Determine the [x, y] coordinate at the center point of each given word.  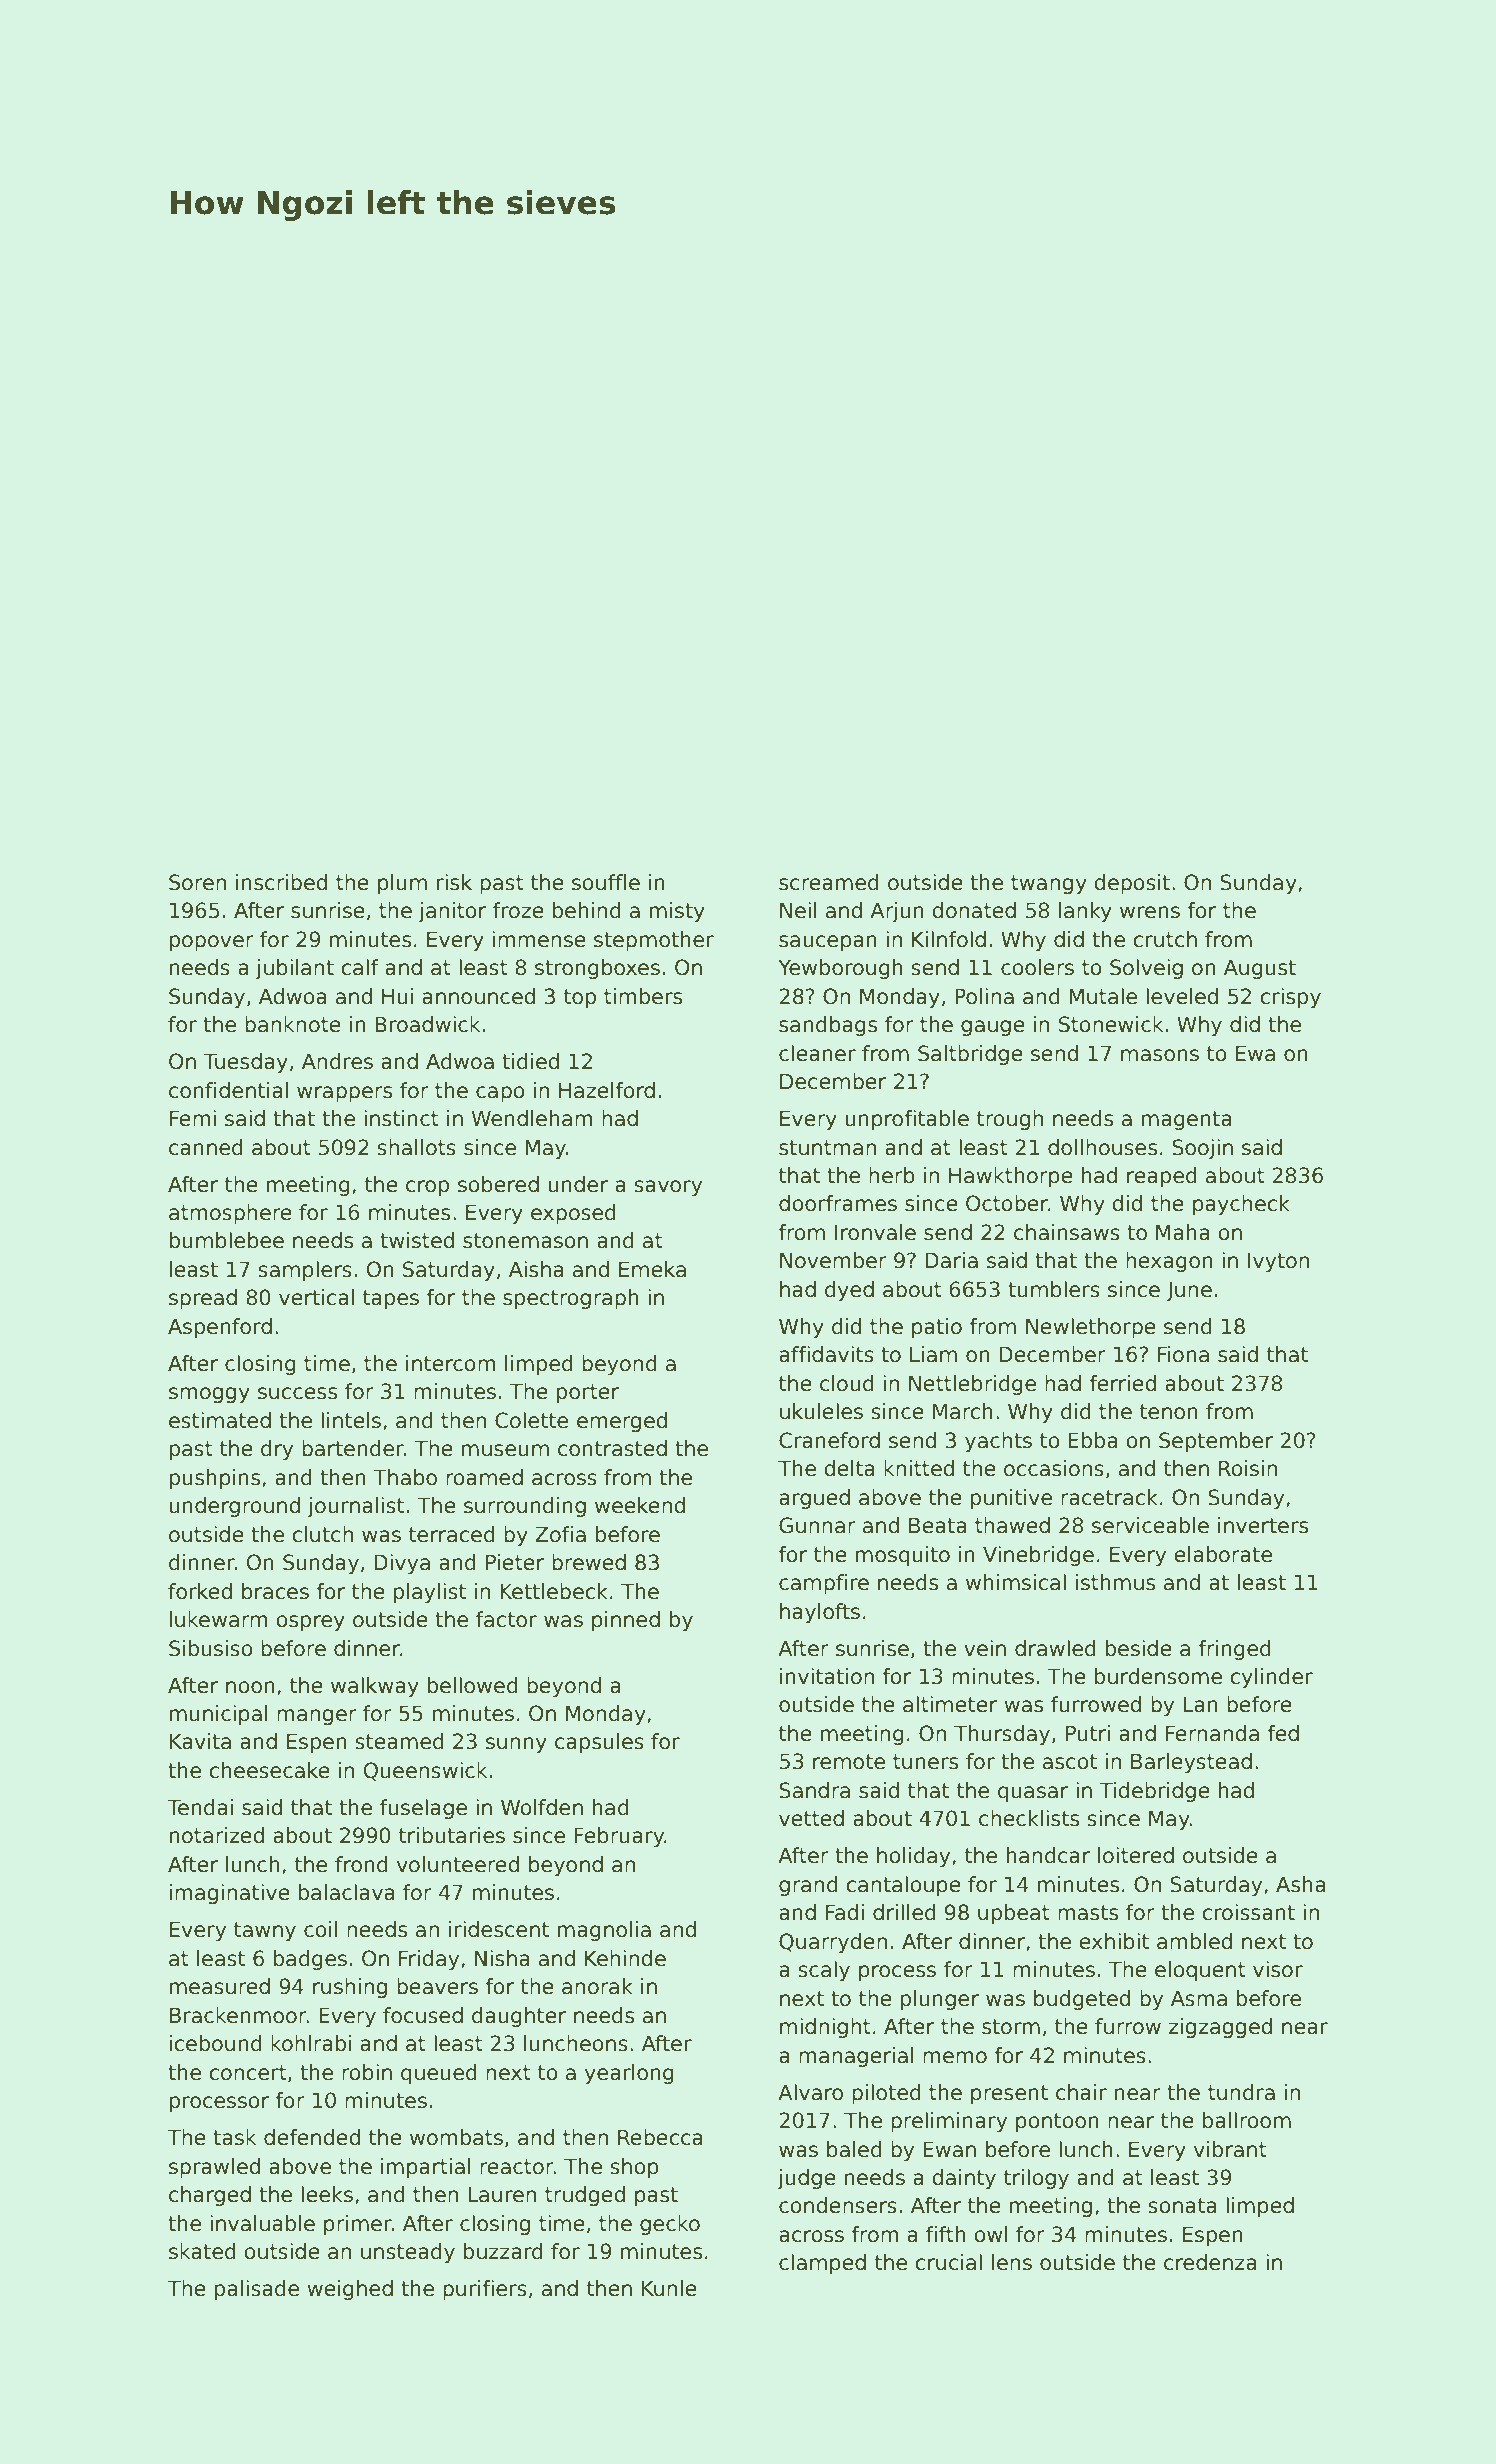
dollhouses [1102, 1147]
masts [1088, 1913]
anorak [597, 1986]
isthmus [1115, 1582]
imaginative [230, 1894]
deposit [1132, 884]
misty [677, 912]
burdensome [1158, 1676]
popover [212, 943]
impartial [426, 2168]
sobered [498, 1184]
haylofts [820, 1613]
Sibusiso [211, 1648]
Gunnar [817, 1525]
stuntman [827, 1148]
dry [277, 1450]
